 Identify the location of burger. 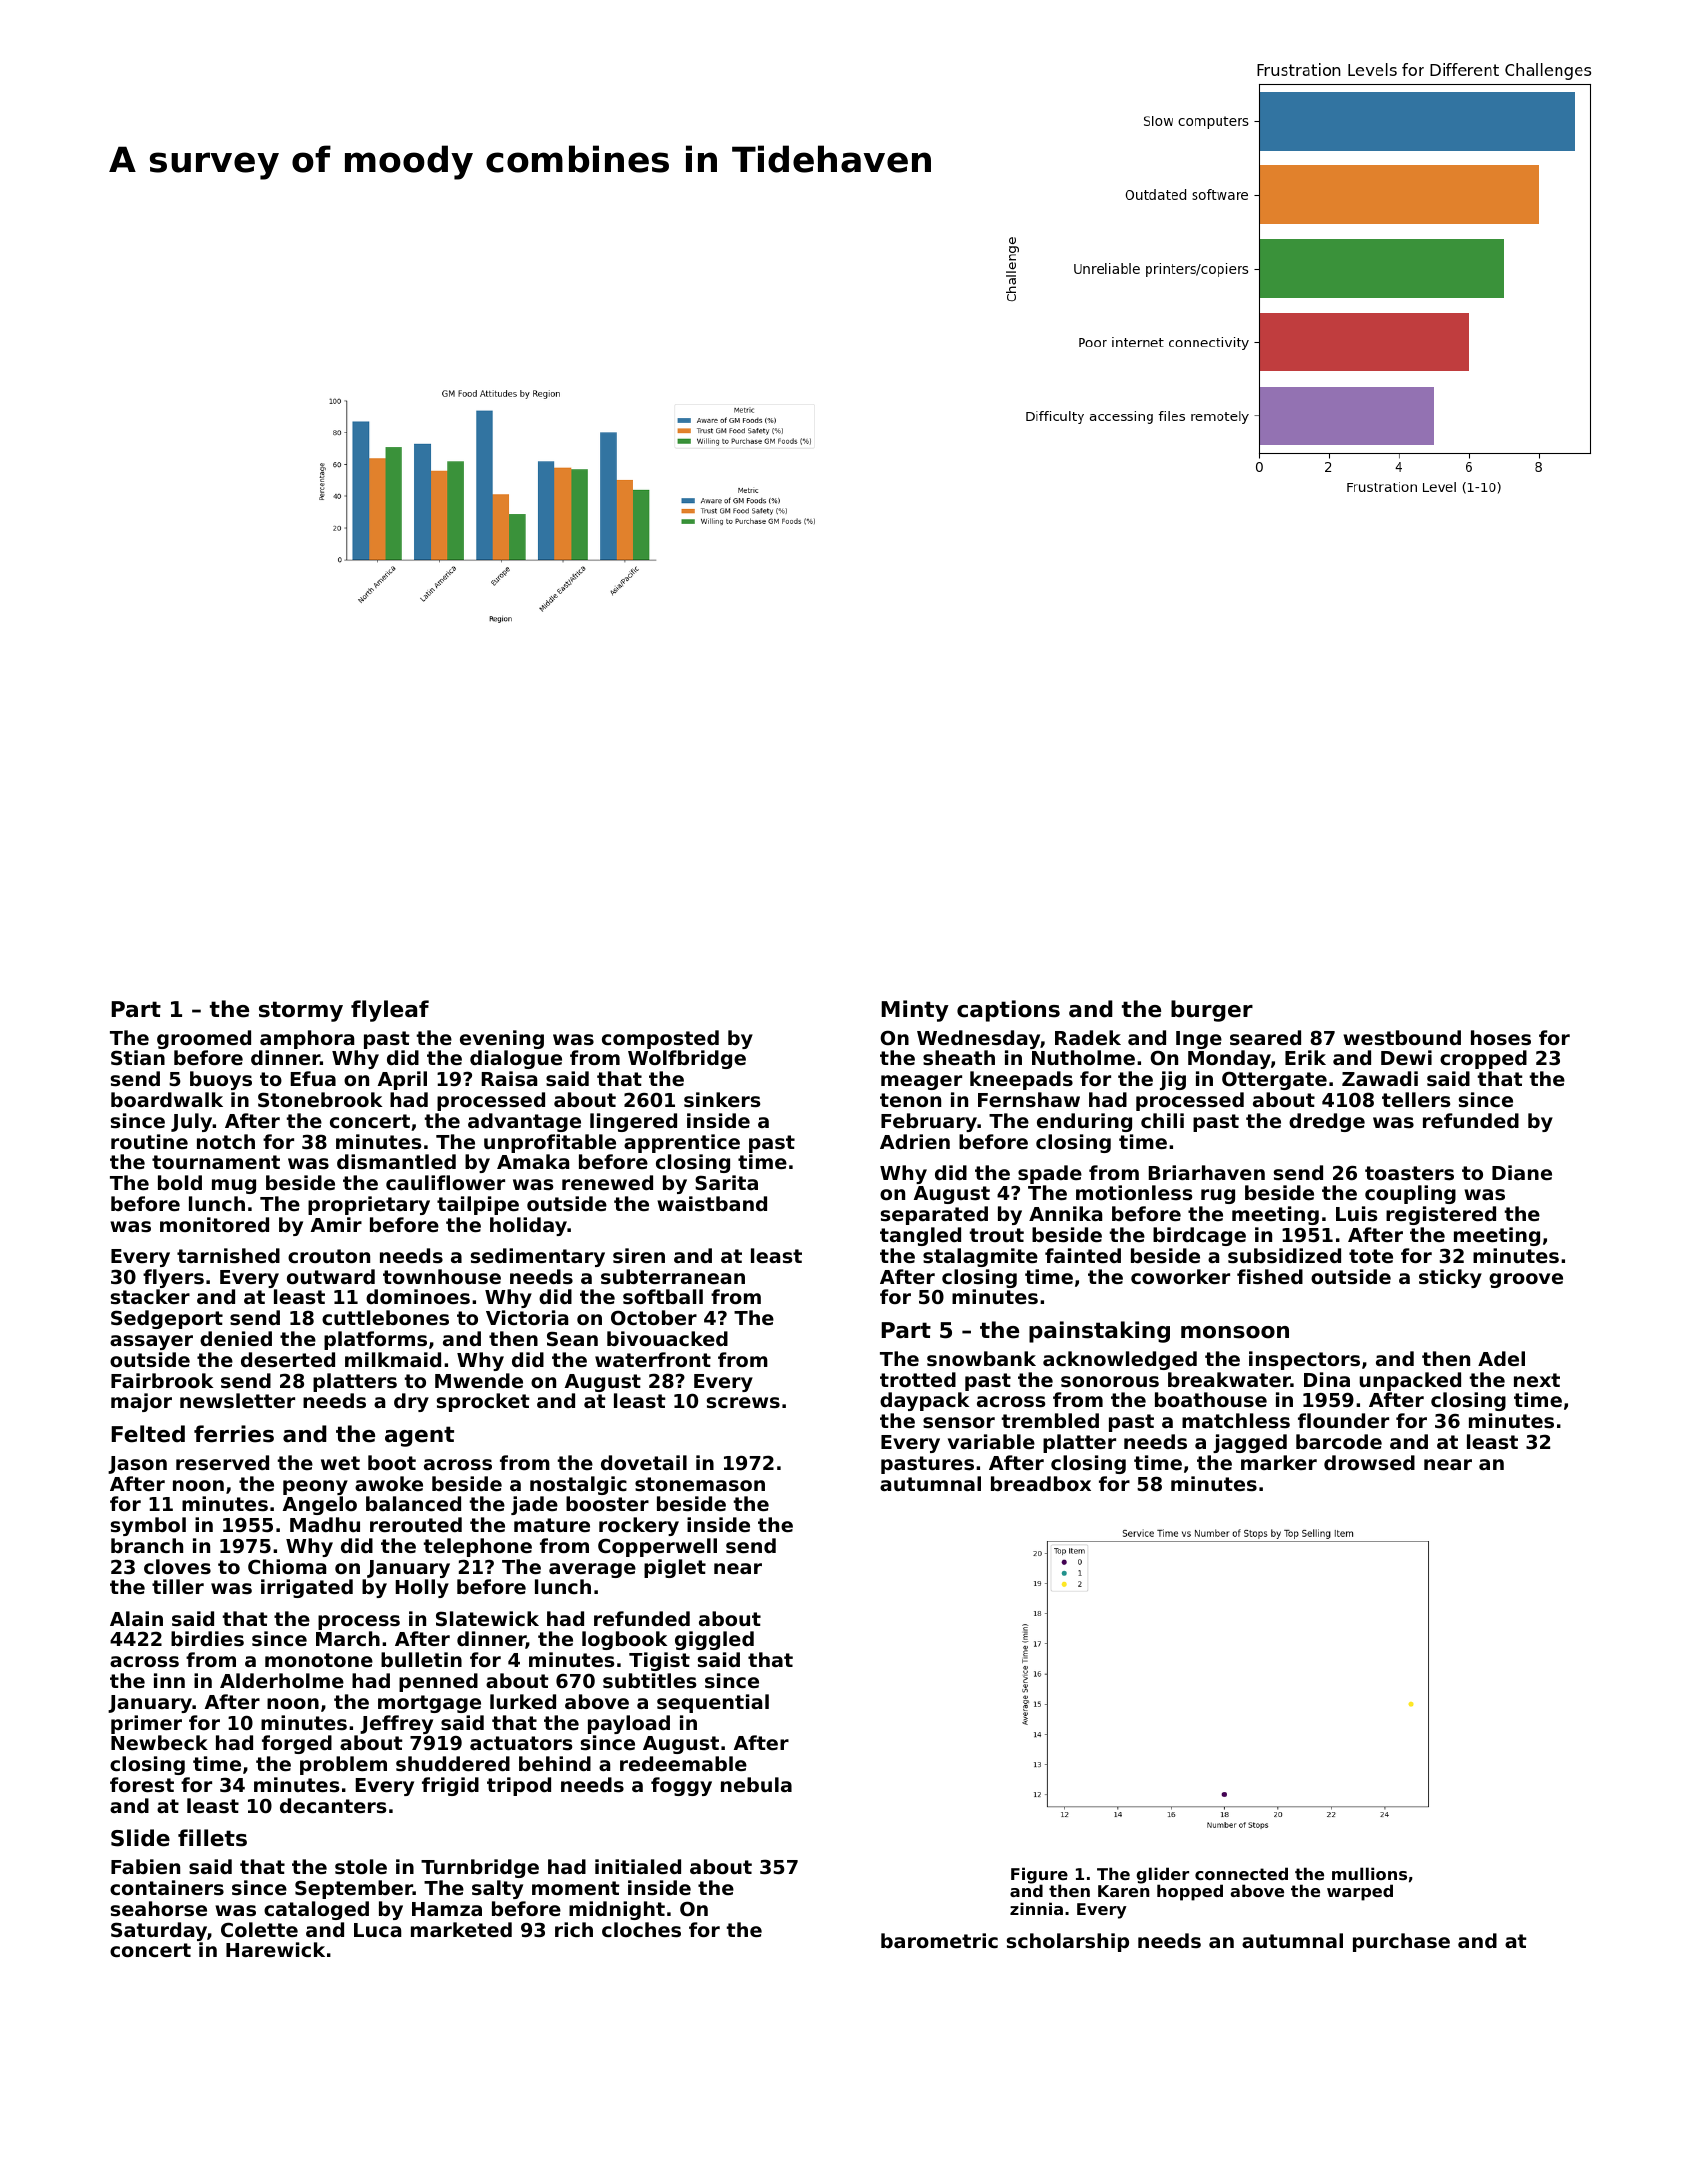
(1212, 1011).
